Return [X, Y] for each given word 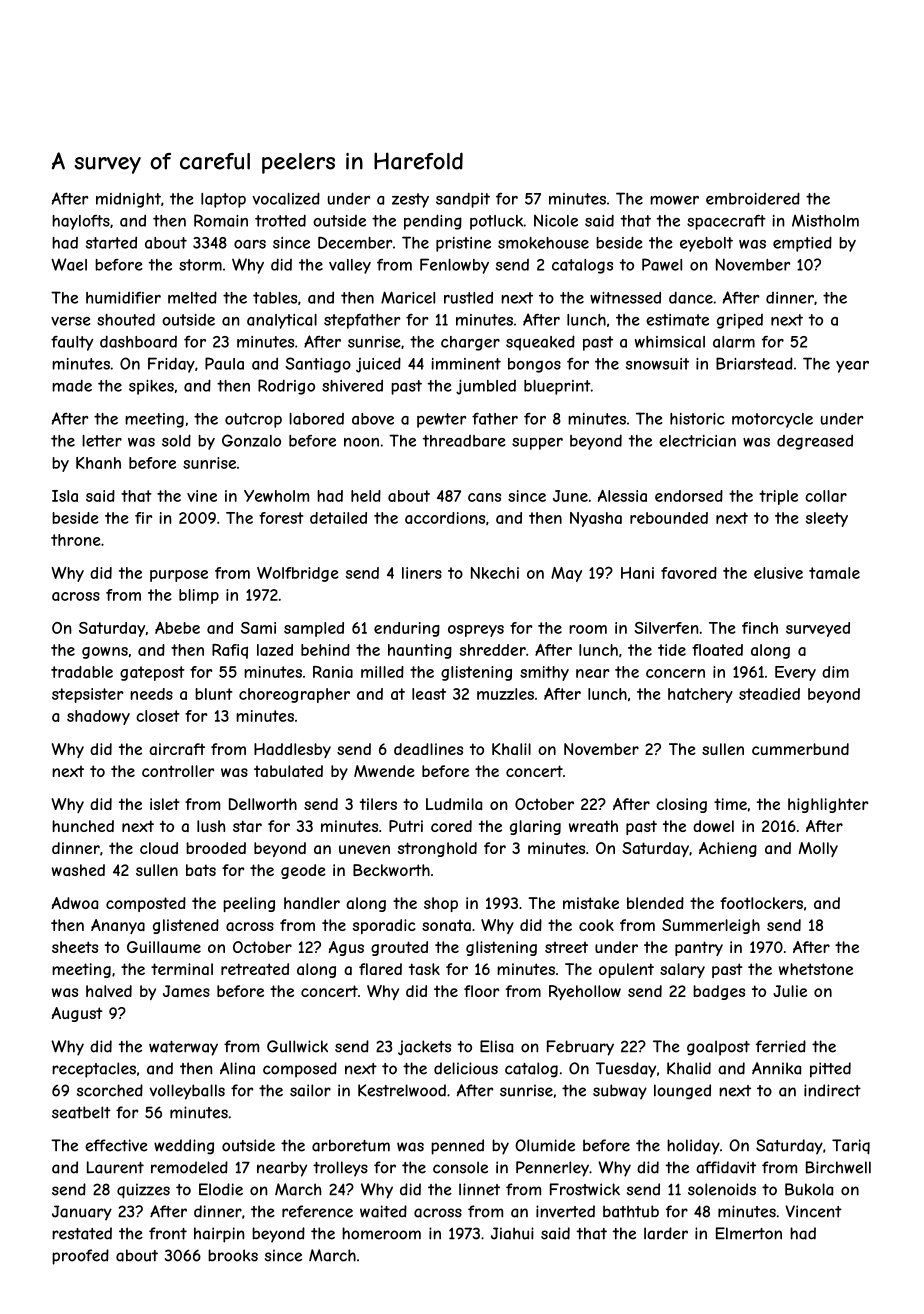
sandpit [463, 200]
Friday [171, 365]
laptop [223, 200]
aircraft [177, 749]
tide [672, 650]
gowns [105, 653]
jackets [424, 1047]
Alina [237, 1068]
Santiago [318, 365]
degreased [815, 442]
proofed [80, 1257]
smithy [544, 673]
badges [719, 992]
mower [674, 200]
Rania [333, 672]
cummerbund [800, 749]
